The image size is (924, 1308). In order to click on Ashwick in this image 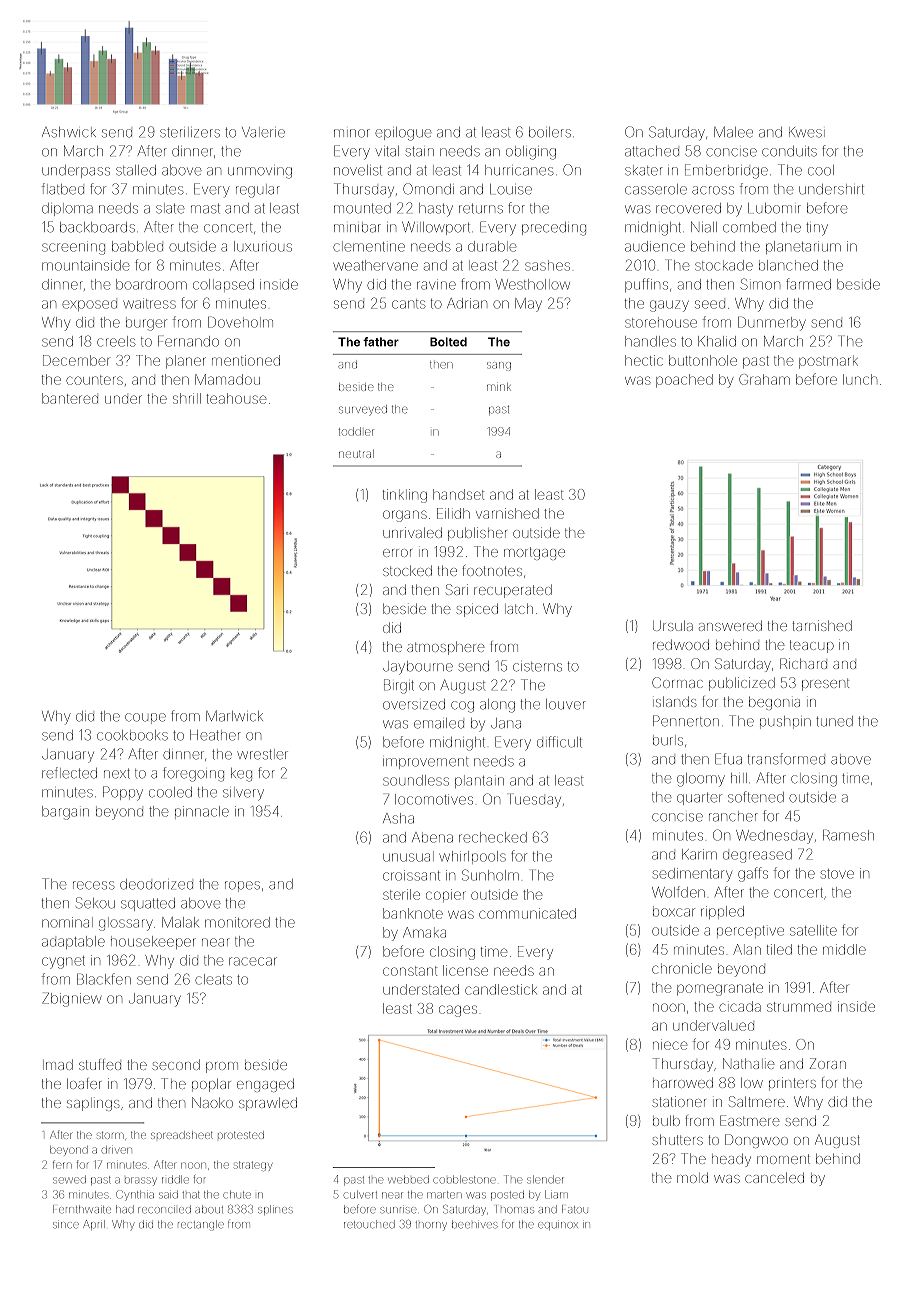, I will do `click(69, 132)`.
